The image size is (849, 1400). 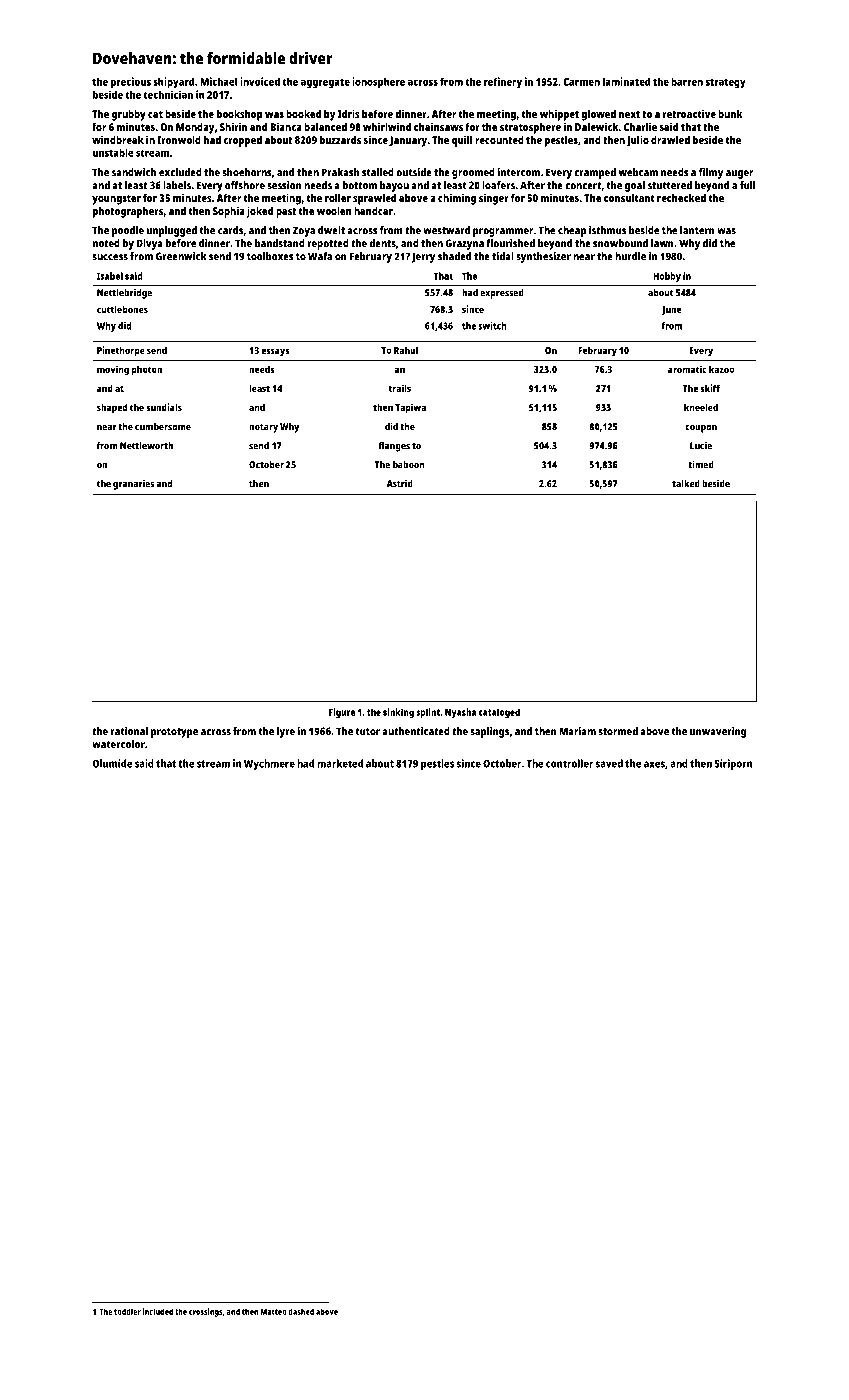 What do you see at coordinates (718, 732) in the page?
I see `unwavering` at bounding box center [718, 732].
